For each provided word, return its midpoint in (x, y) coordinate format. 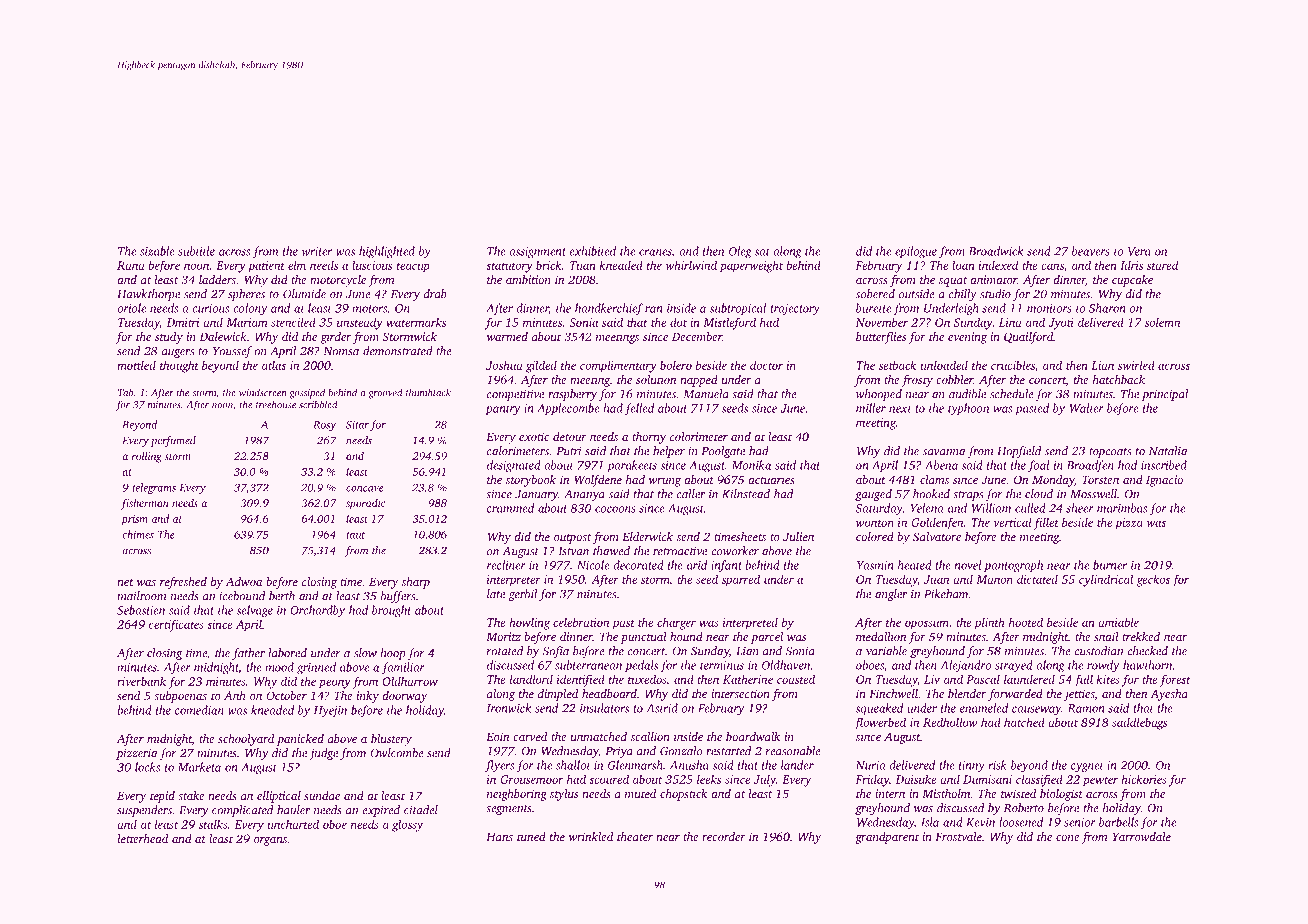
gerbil (522, 595)
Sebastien (141, 610)
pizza (1129, 524)
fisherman (145, 504)
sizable (157, 251)
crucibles (1013, 365)
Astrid (662, 708)
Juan (936, 579)
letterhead (143, 838)
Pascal (983, 679)
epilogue (916, 252)
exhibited (592, 251)
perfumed (173, 441)
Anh (235, 695)
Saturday (879, 509)
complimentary (618, 366)
